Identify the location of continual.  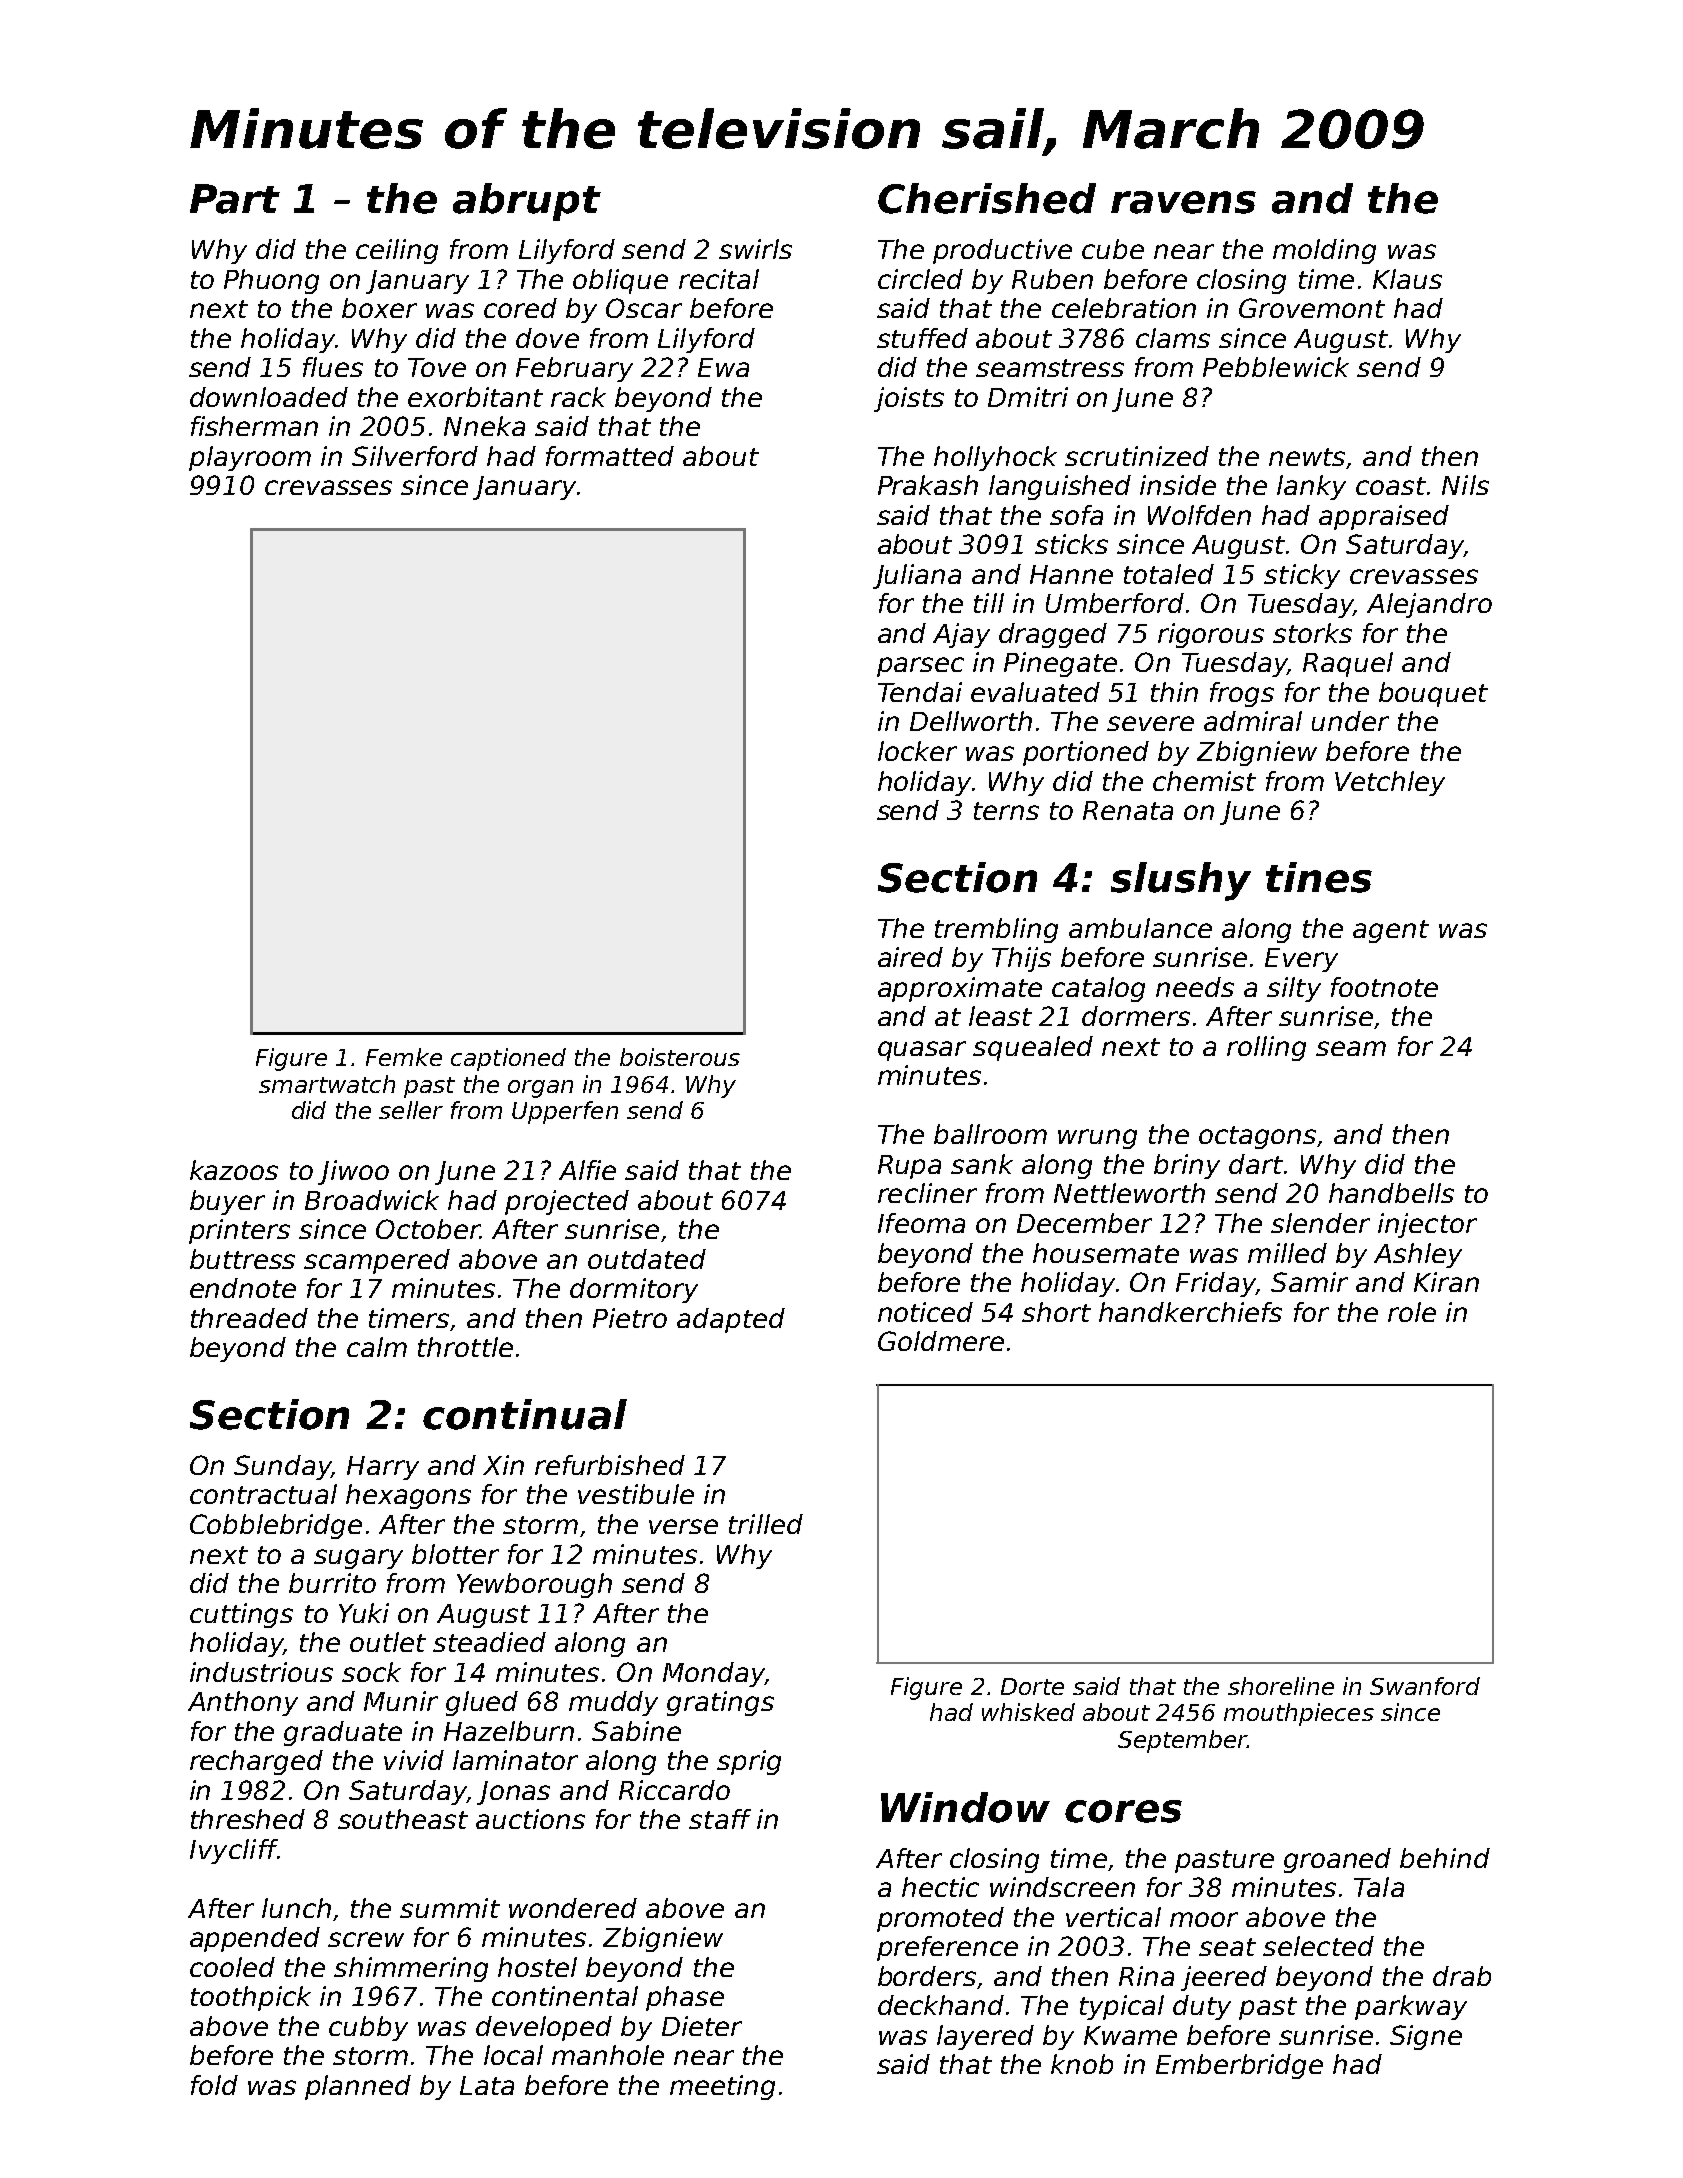
(525, 1414).
